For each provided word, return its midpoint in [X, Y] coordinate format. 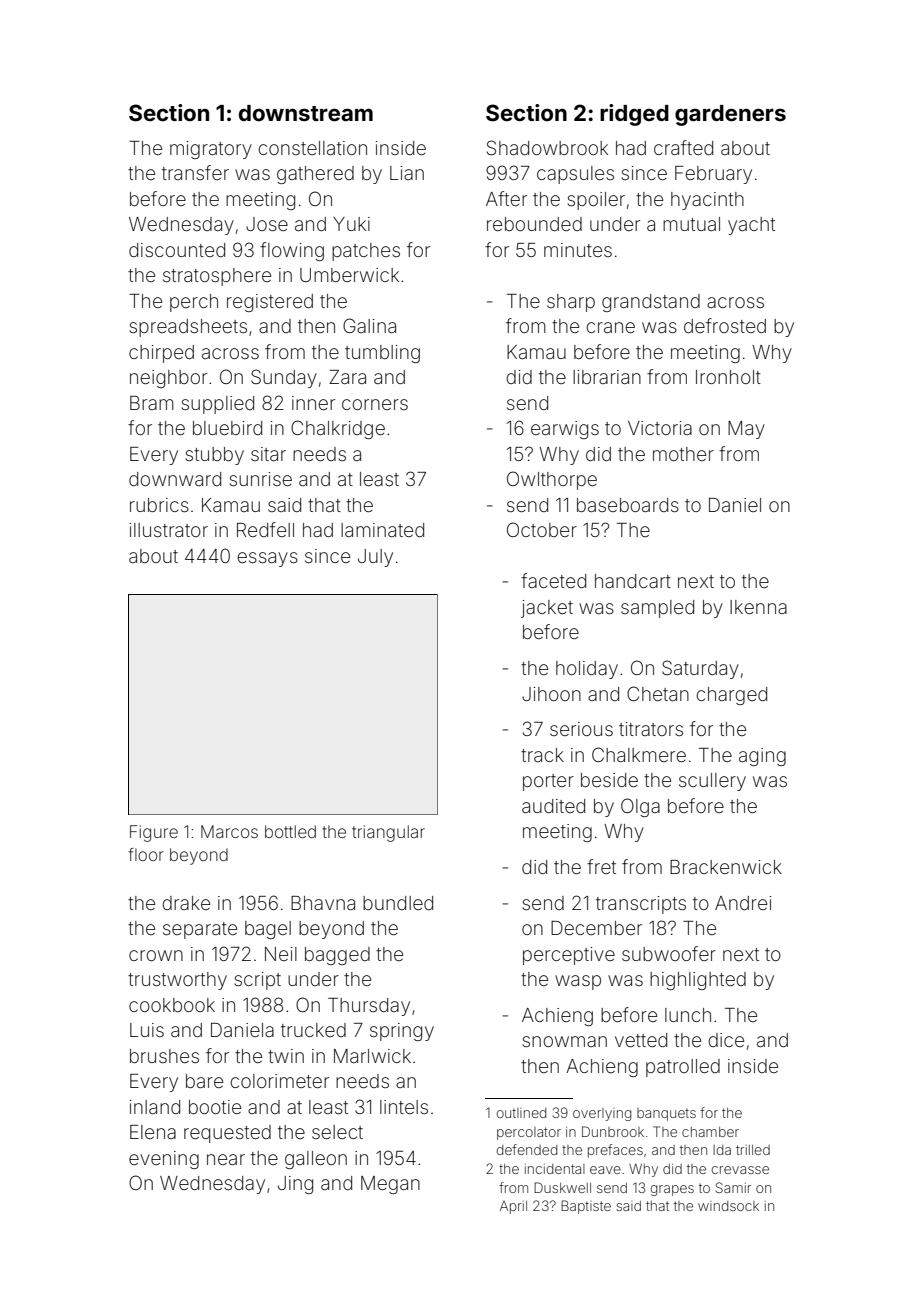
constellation [312, 148]
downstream [306, 113]
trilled [753, 1150]
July [375, 558]
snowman [564, 1041]
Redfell [265, 529]
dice [726, 1040]
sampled [657, 609]
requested [227, 1134]
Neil [281, 954]
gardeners [730, 115]
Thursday [369, 1007]
